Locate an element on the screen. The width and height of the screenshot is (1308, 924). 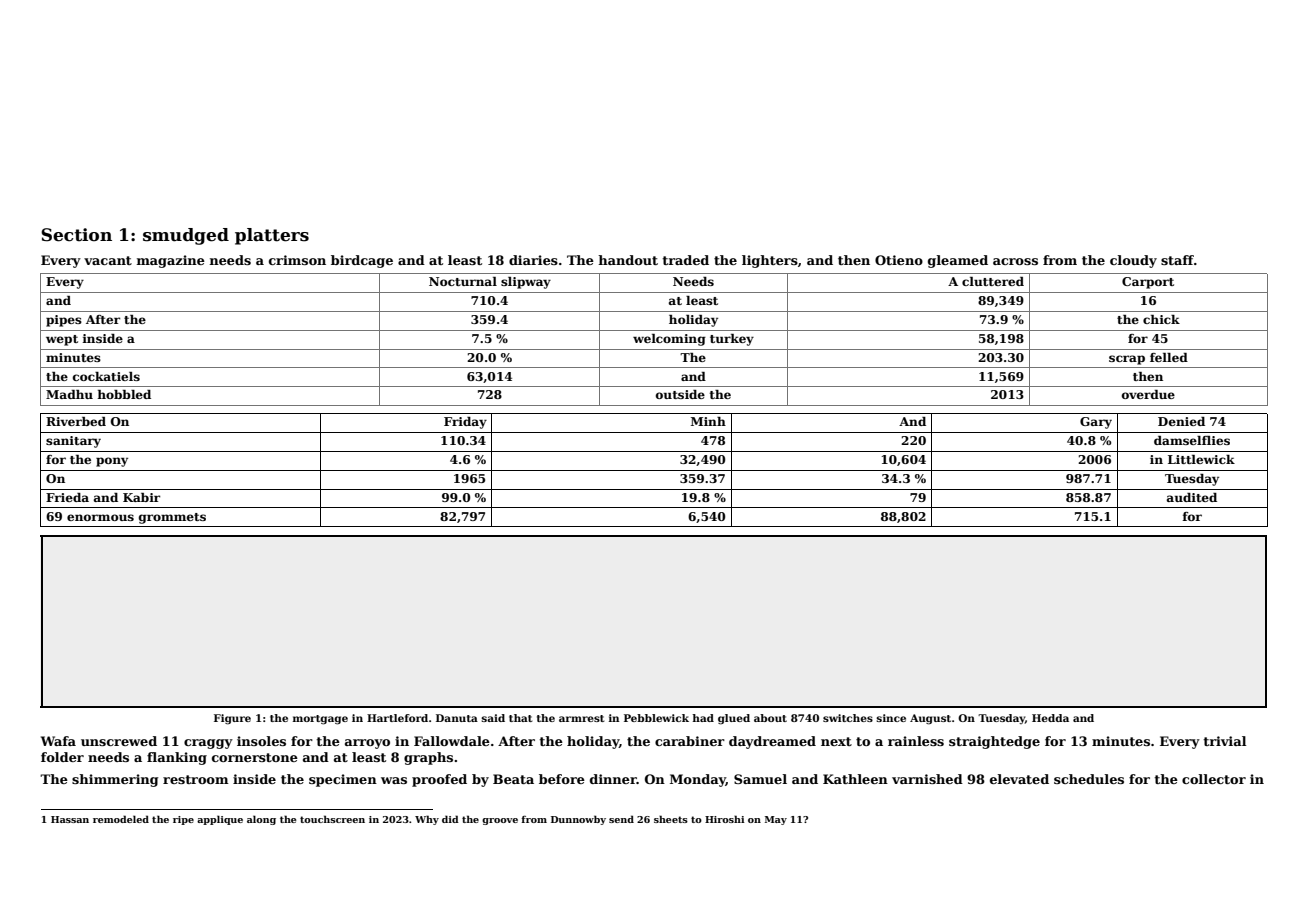
grommets is located at coordinates (172, 518).
